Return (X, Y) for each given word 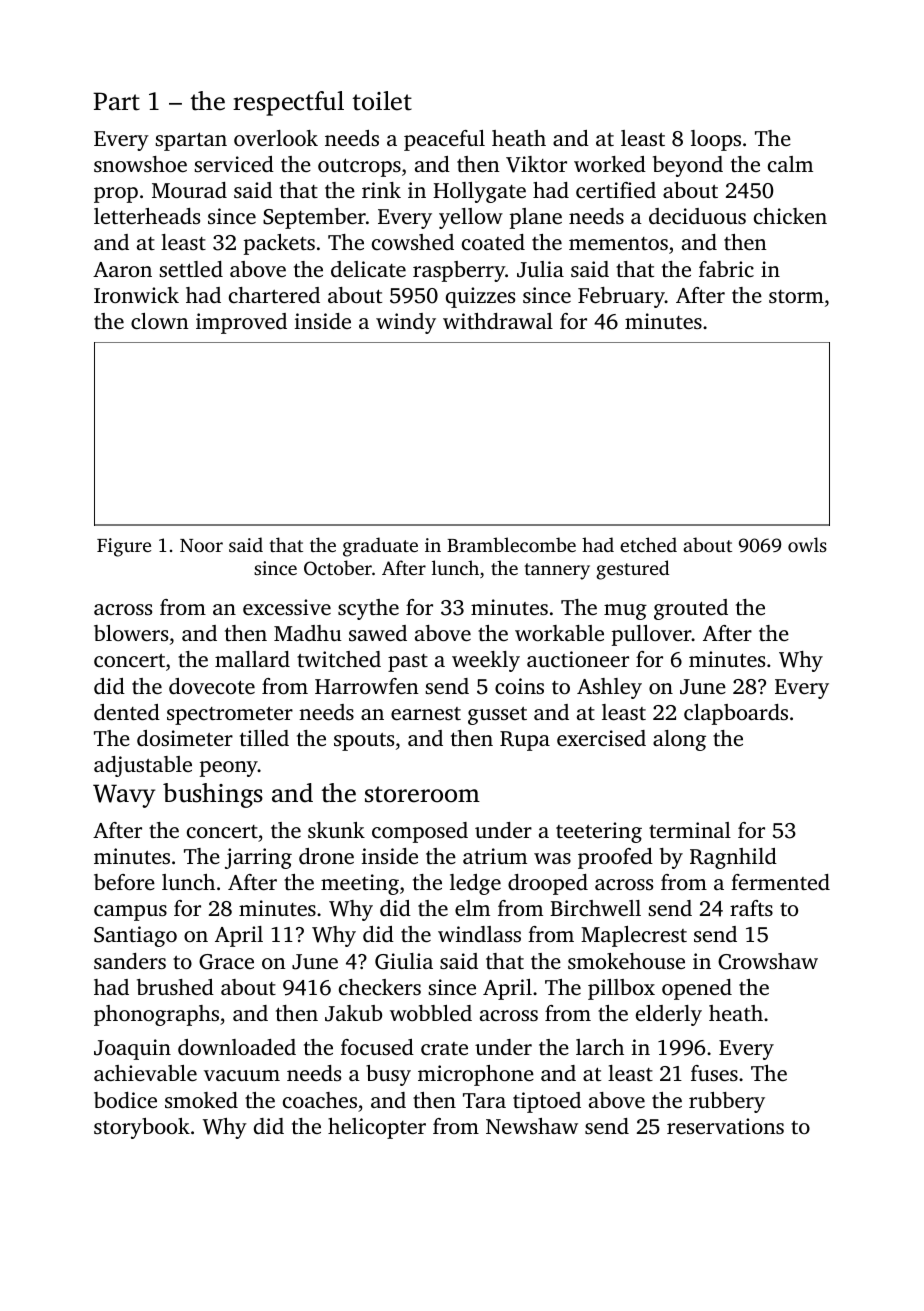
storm (796, 296)
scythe (368, 609)
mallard (252, 659)
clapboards (736, 714)
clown (160, 321)
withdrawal (498, 321)
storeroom (422, 794)
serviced (234, 164)
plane (536, 218)
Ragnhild (733, 858)
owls (807, 544)
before (124, 882)
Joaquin (132, 1049)
